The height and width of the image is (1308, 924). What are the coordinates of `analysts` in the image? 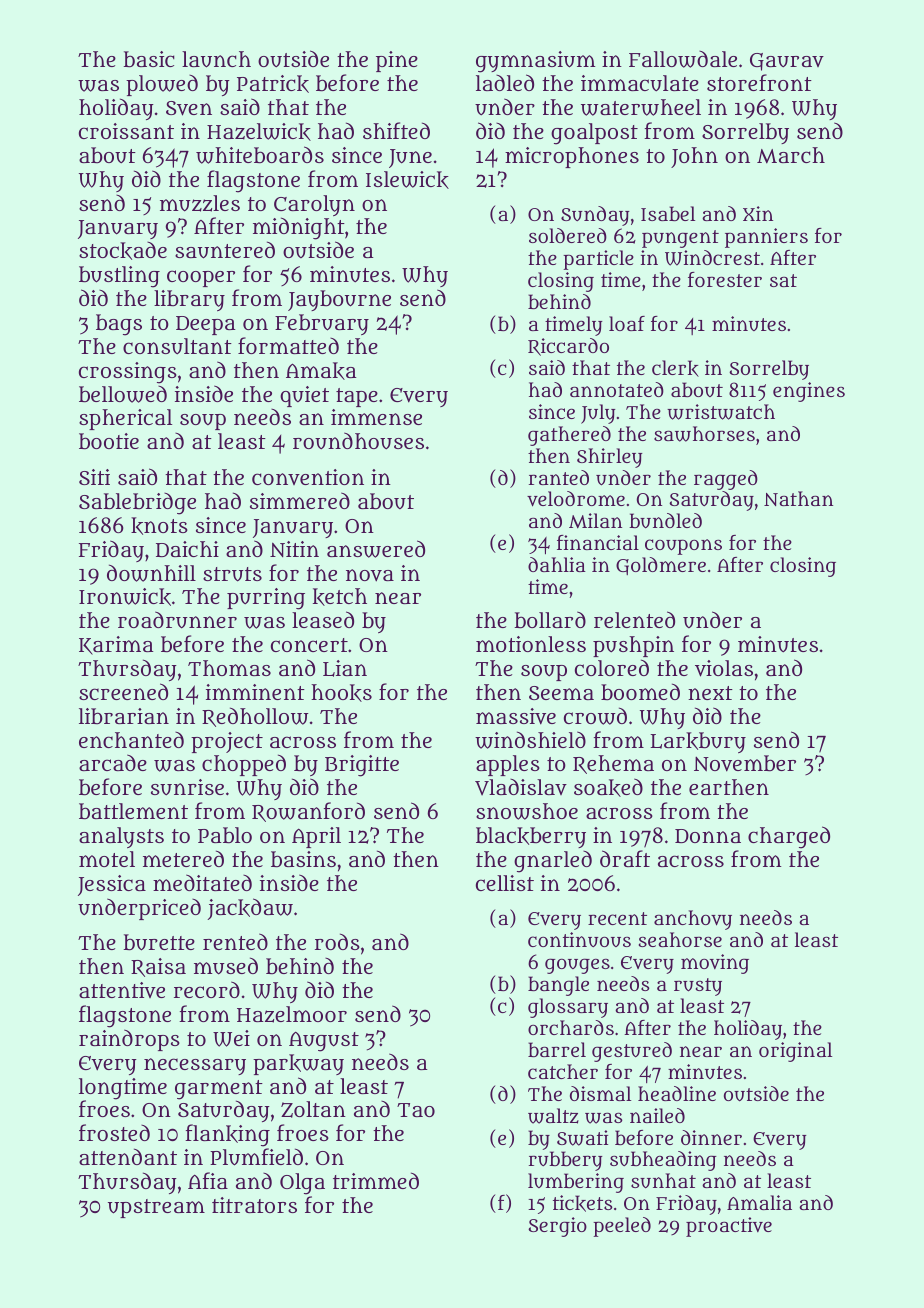 It's located at (121, 837).
